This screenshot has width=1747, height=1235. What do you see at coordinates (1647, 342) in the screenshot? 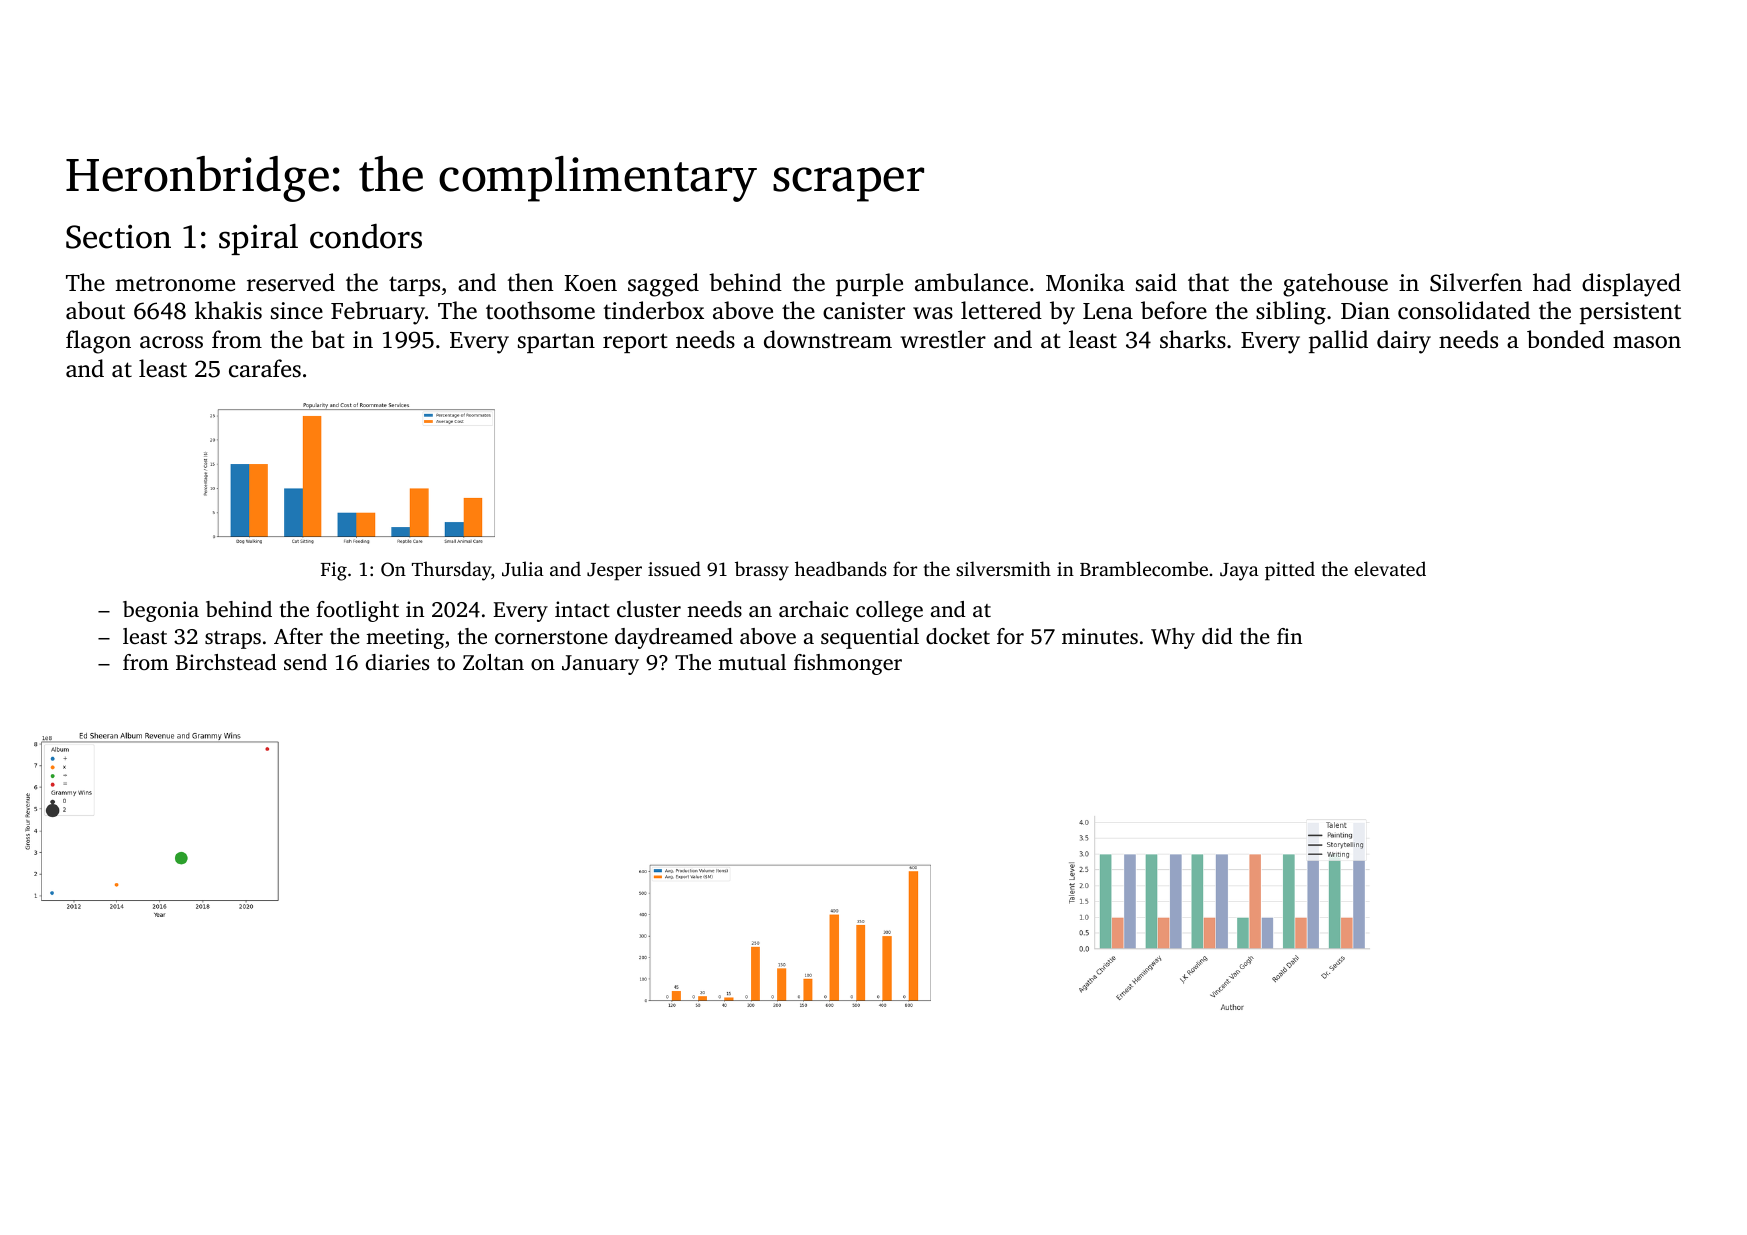
I see `mason` at bounding box center [1647, 342].
